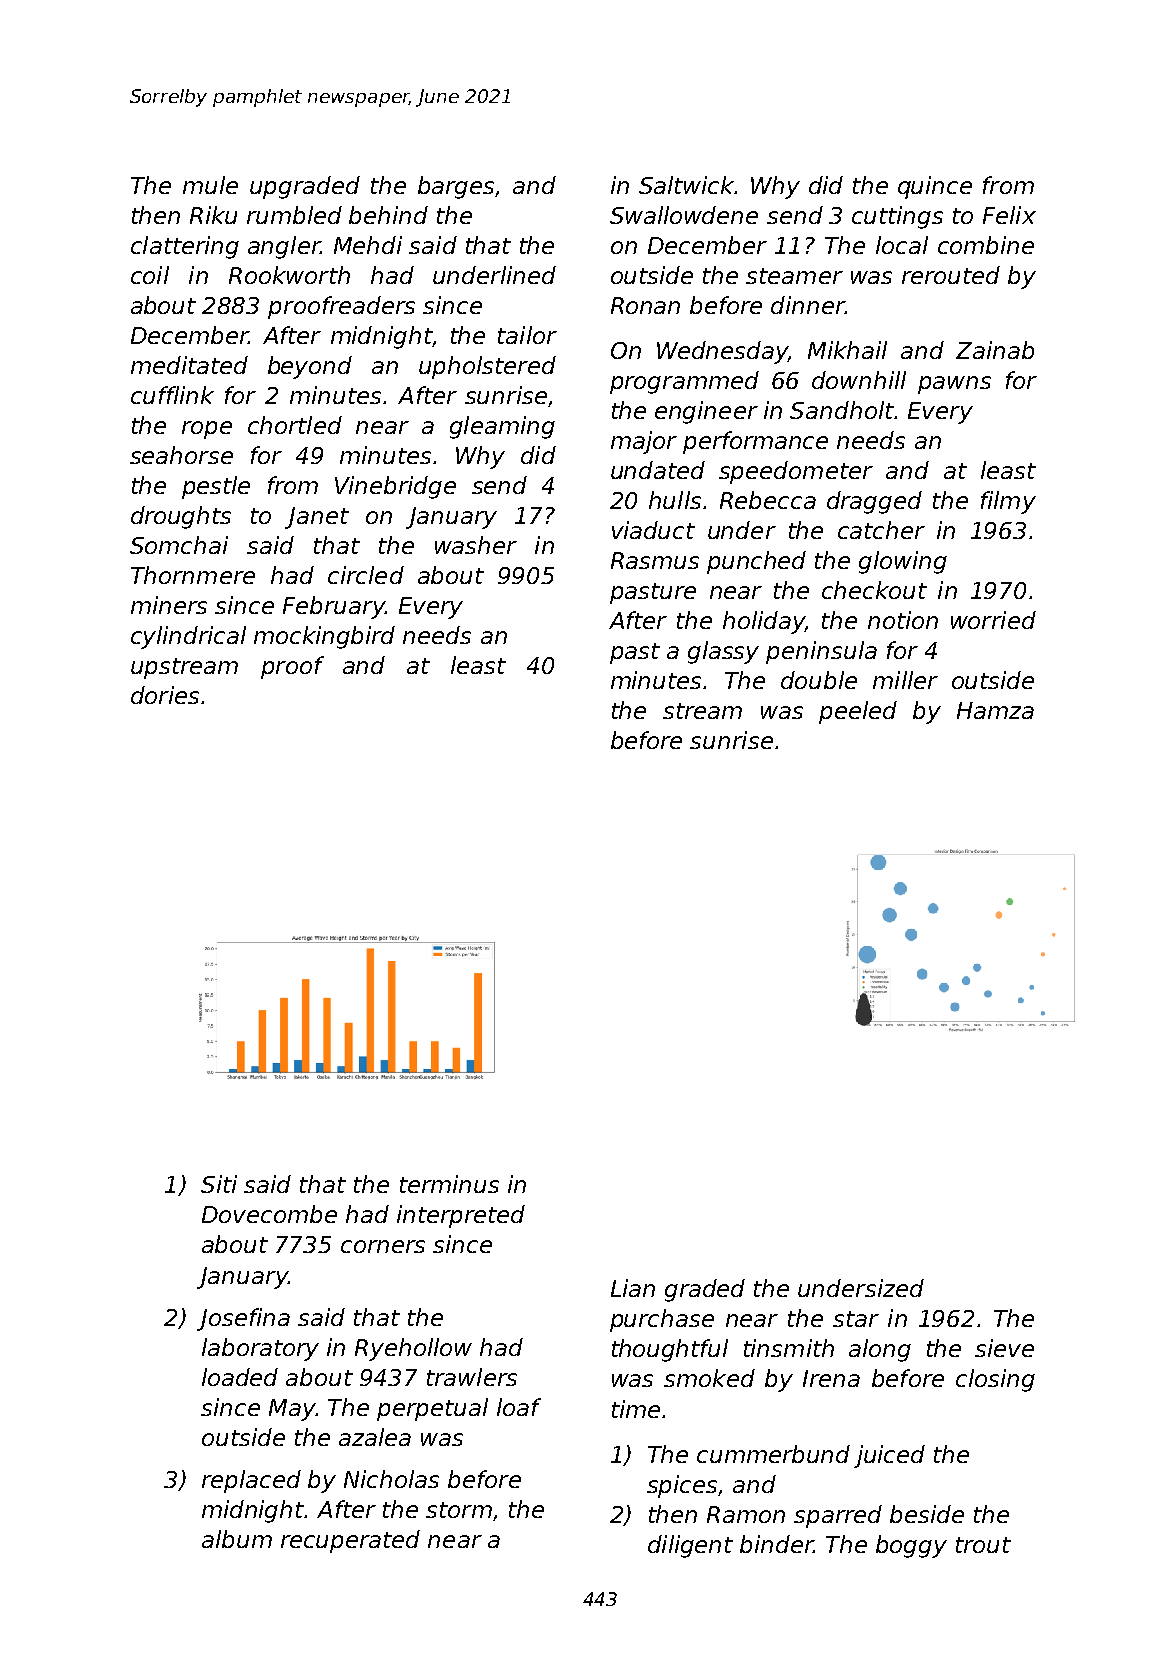 The image size is (1165, 1654). I want to click on recuperated, so click(350, 1541).
